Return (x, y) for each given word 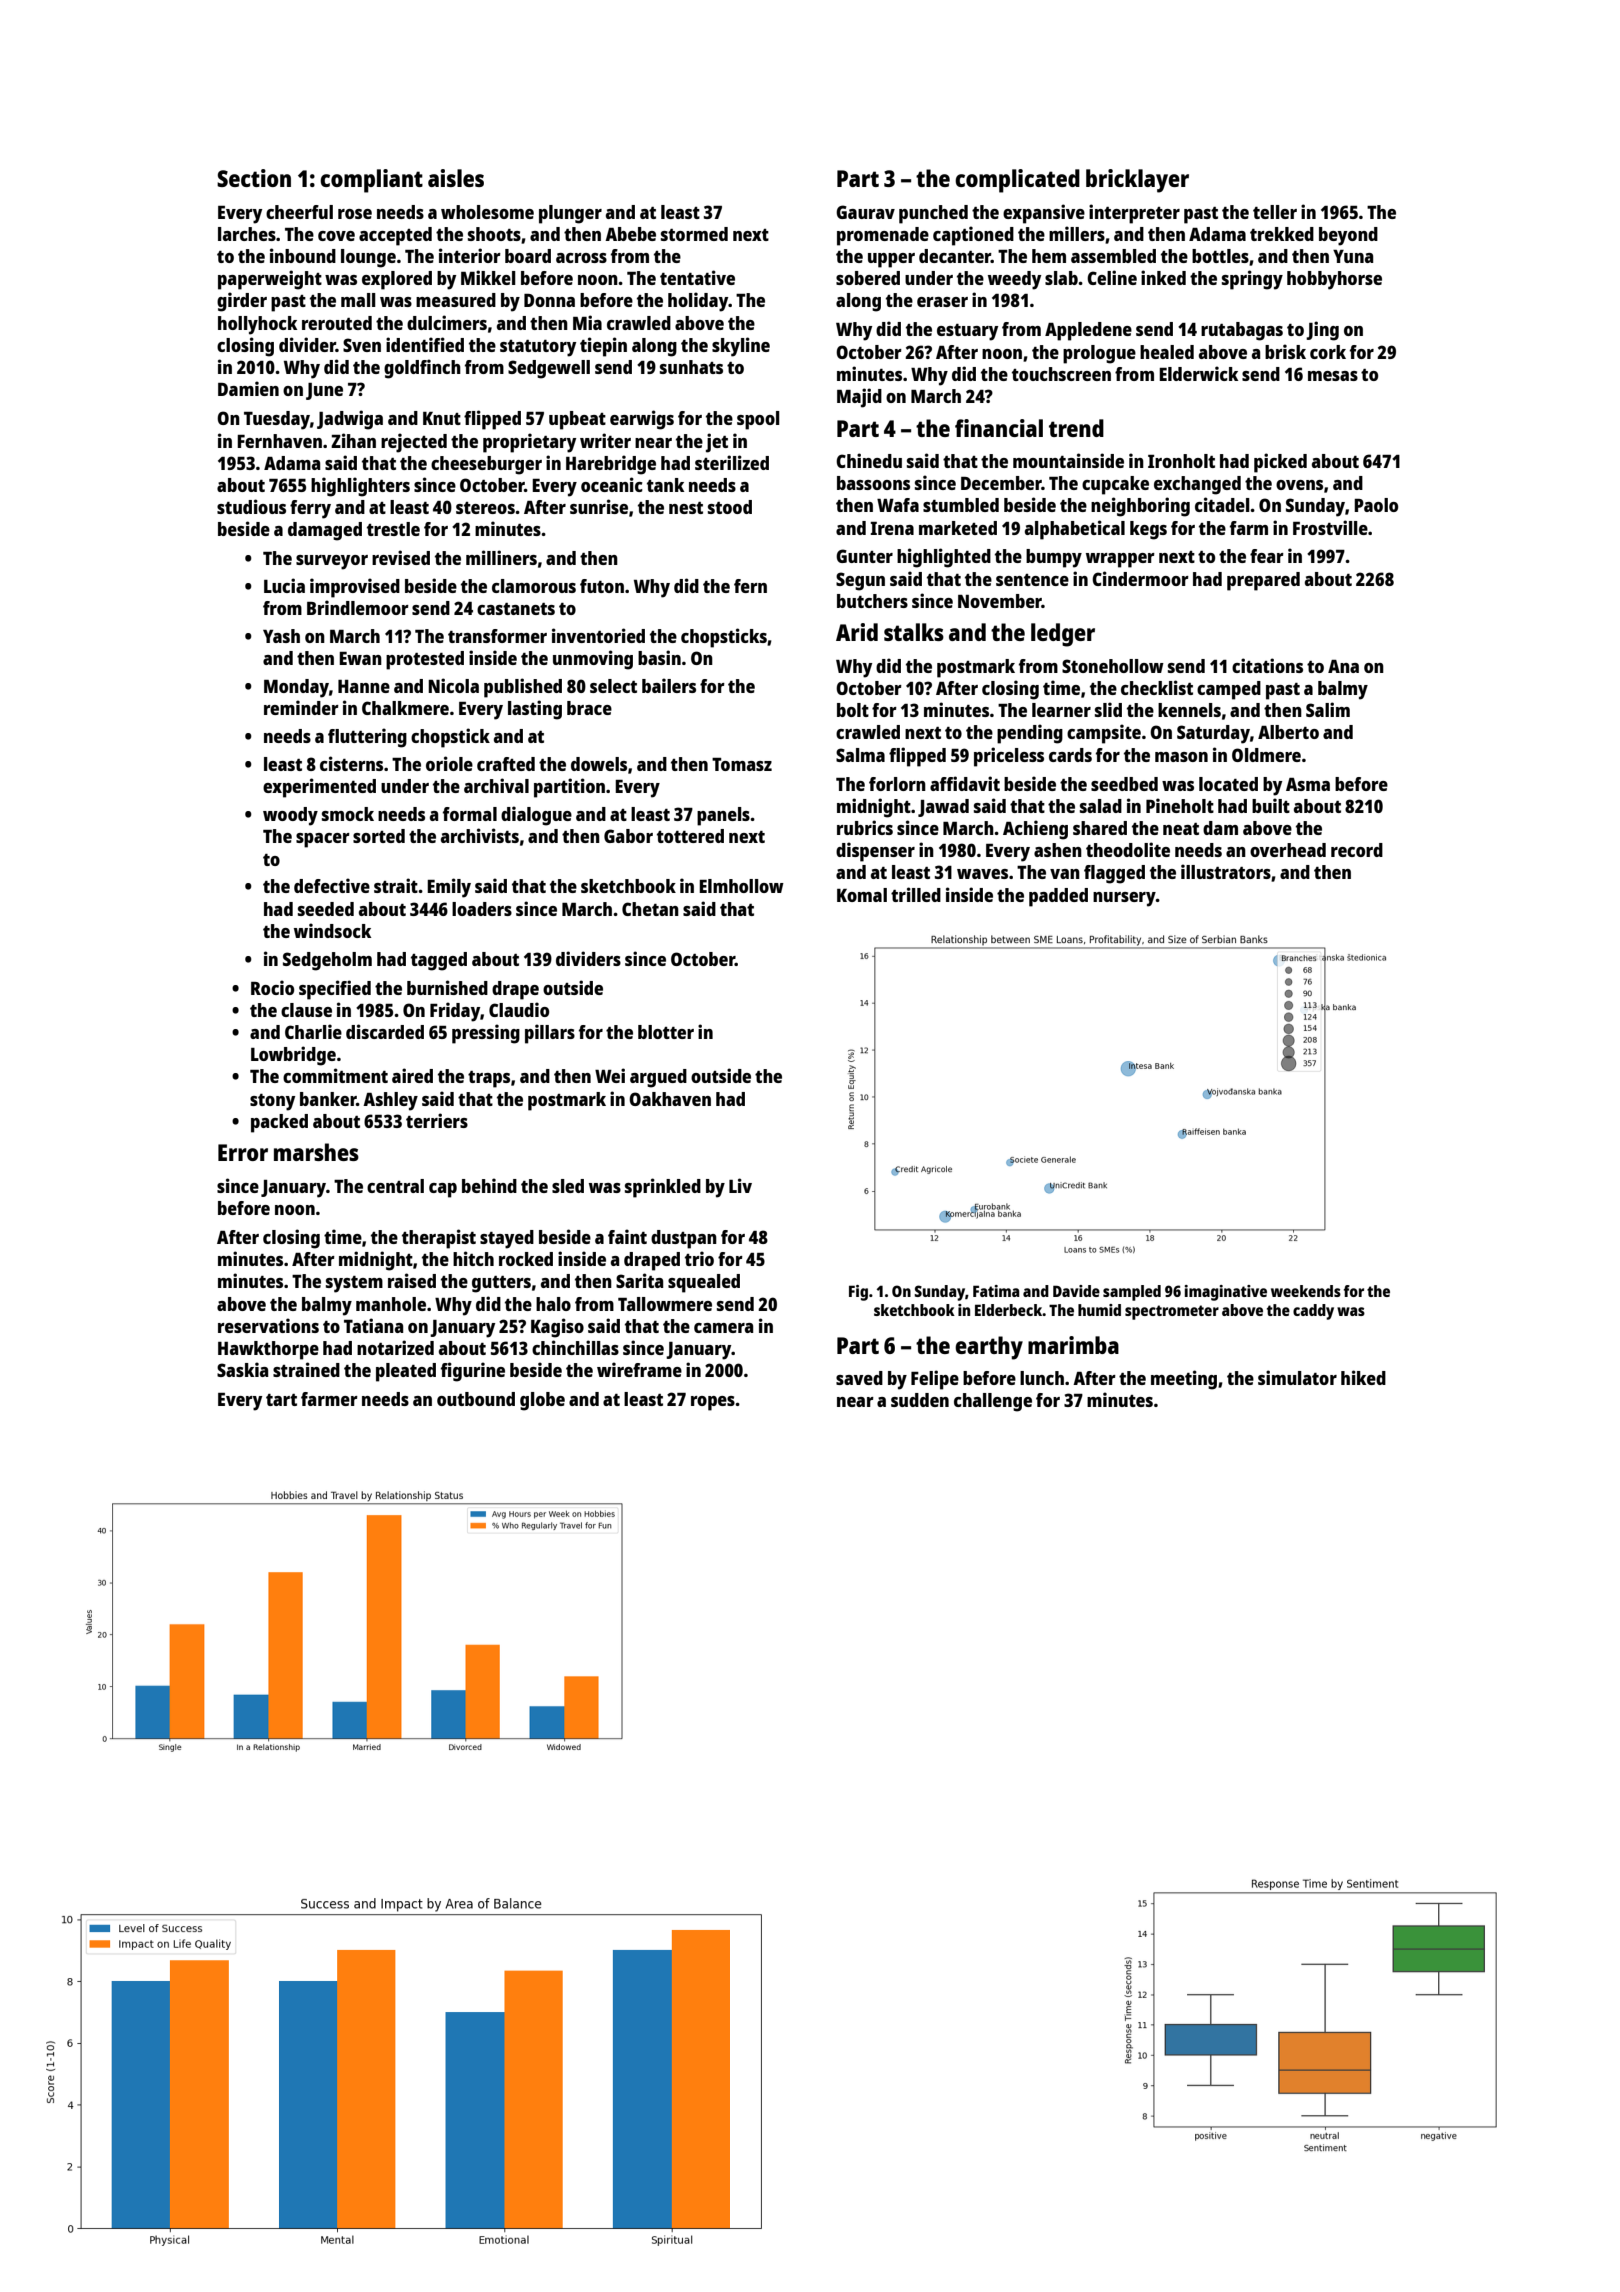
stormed (694, 234)
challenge (993, 1402)
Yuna (1353, 256)
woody (290, 816)
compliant (371, 181)
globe (542, 1401)
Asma (1308, 784)
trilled (916, 894)
